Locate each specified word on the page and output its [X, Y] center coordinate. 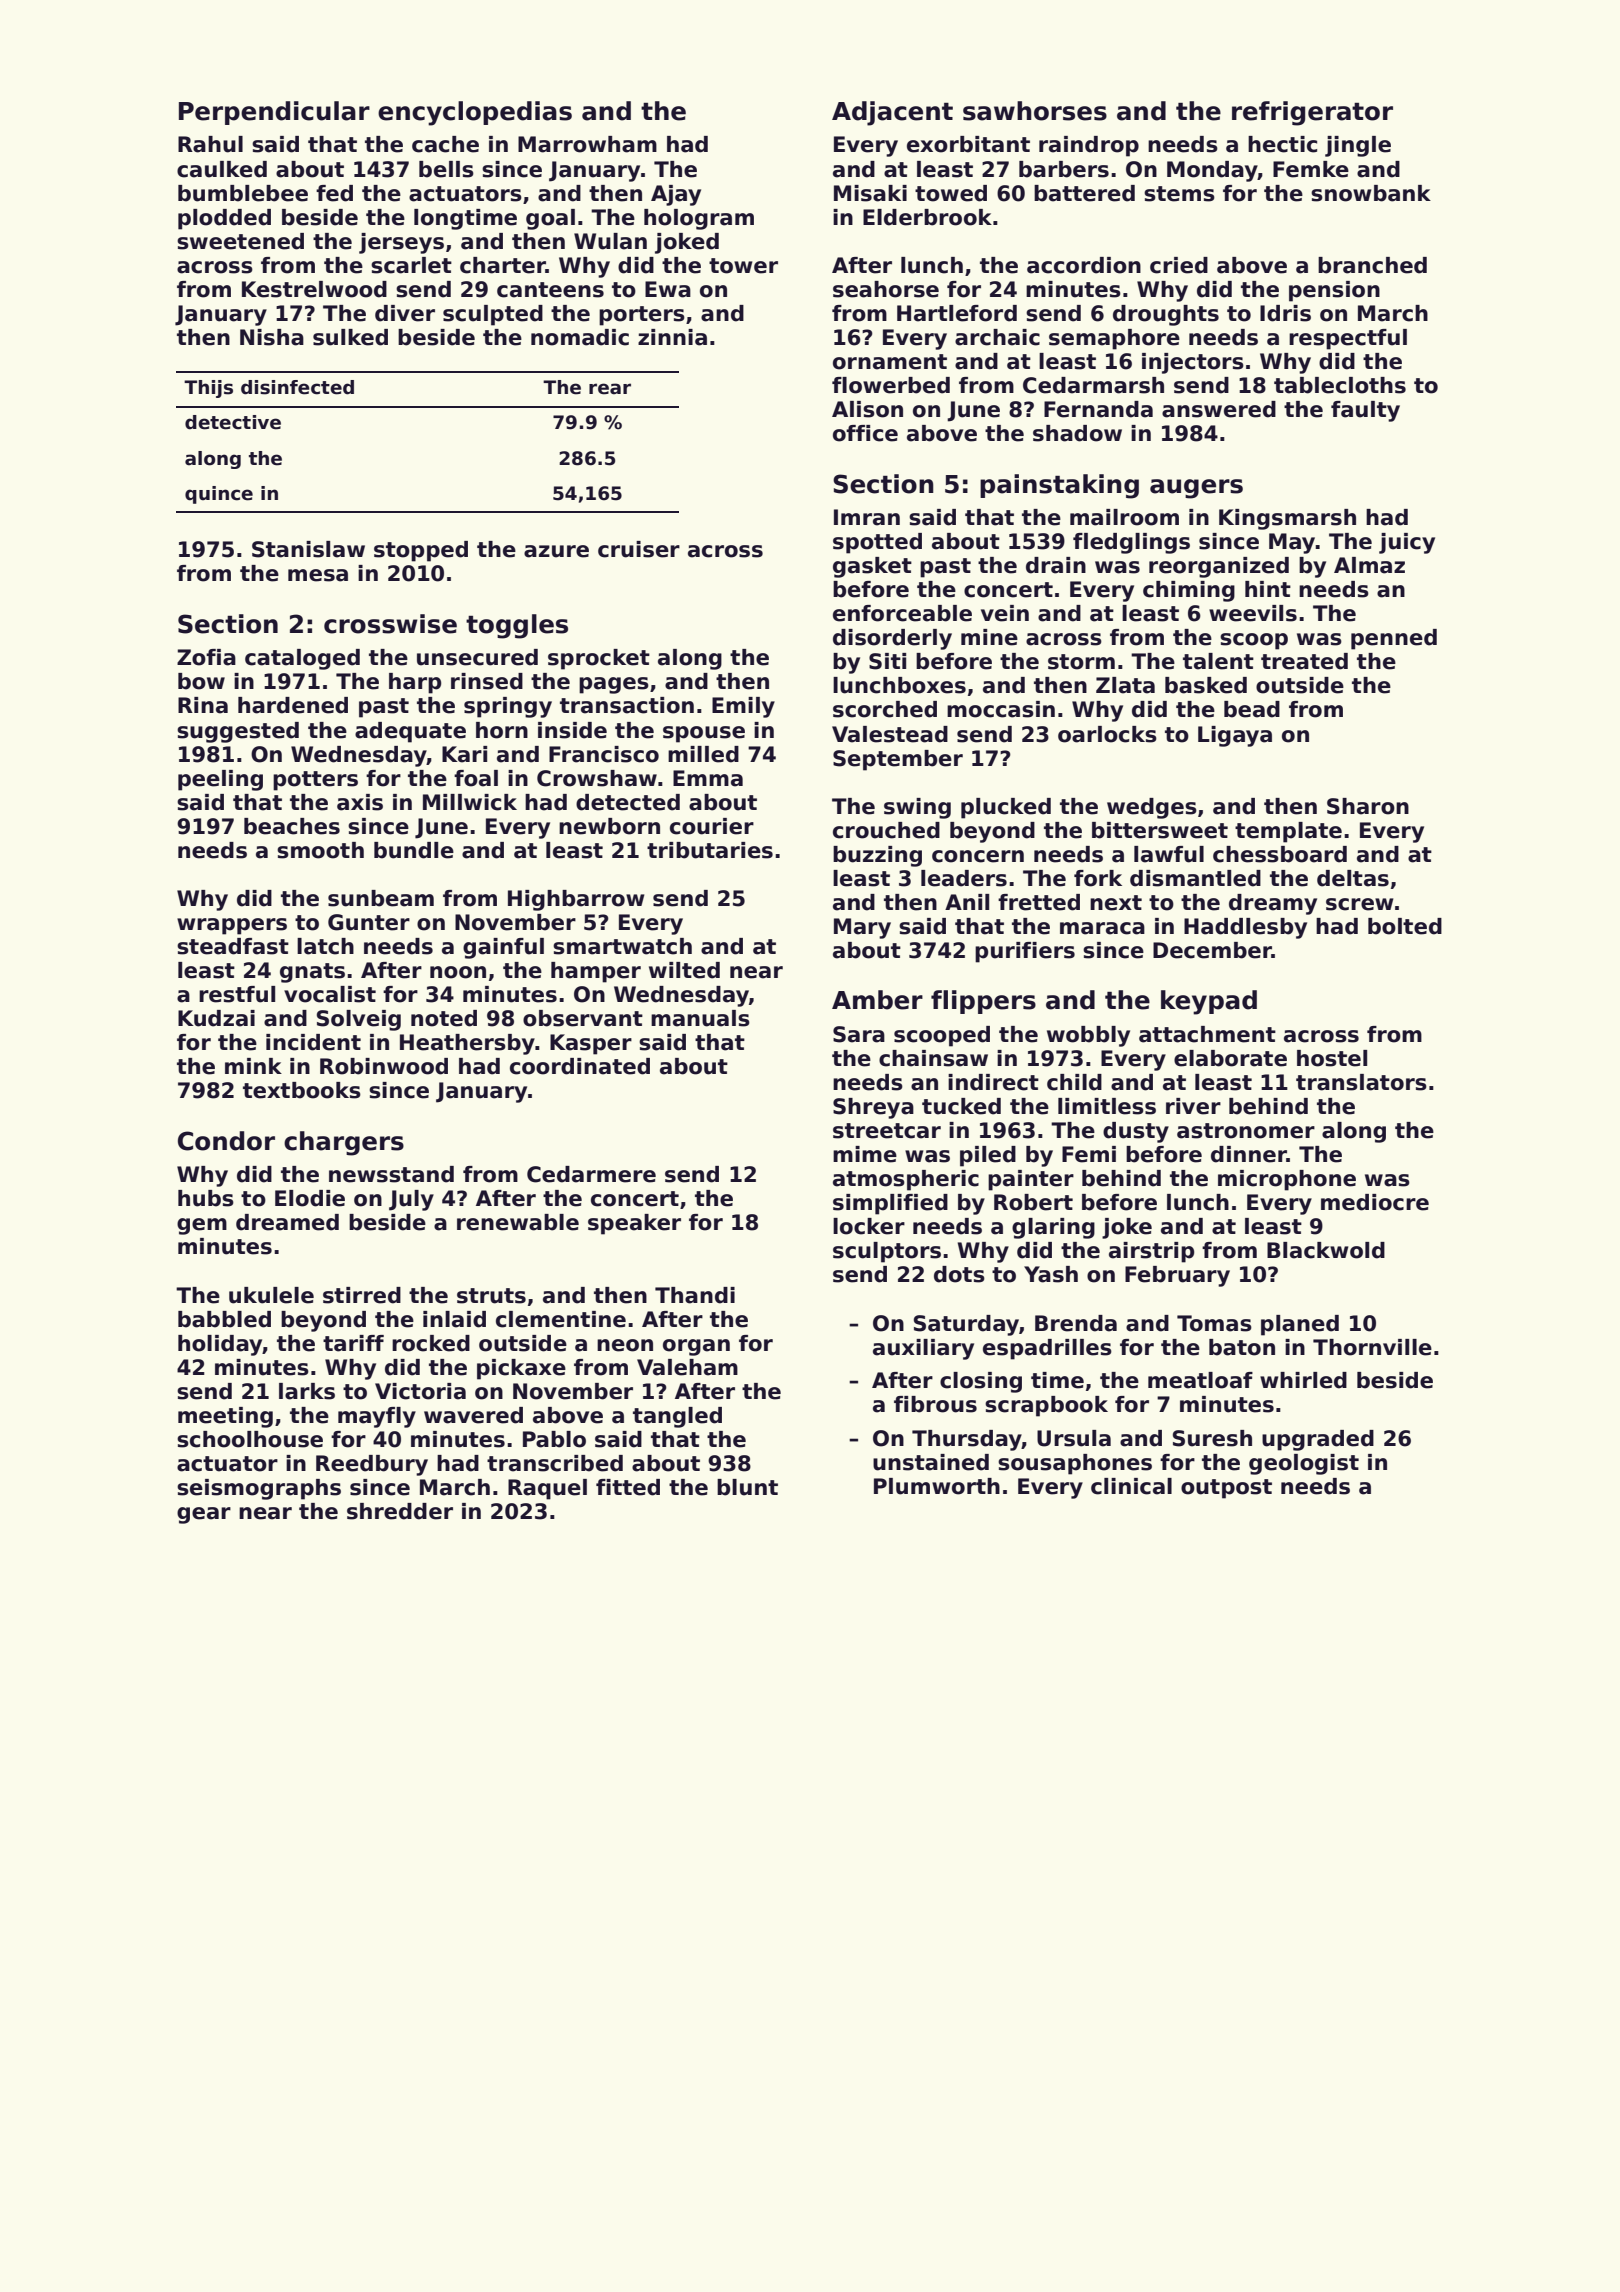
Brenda [1076, 1323]
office [865, 433]
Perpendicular [274, 113]
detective [233, 422]
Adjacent [892, 113]
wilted [684, 970]
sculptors [887, 1252]
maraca [1102, 928]
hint [1268, 589]
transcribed [555, 1463]
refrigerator [1312, 113]
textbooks [302, 1090]
